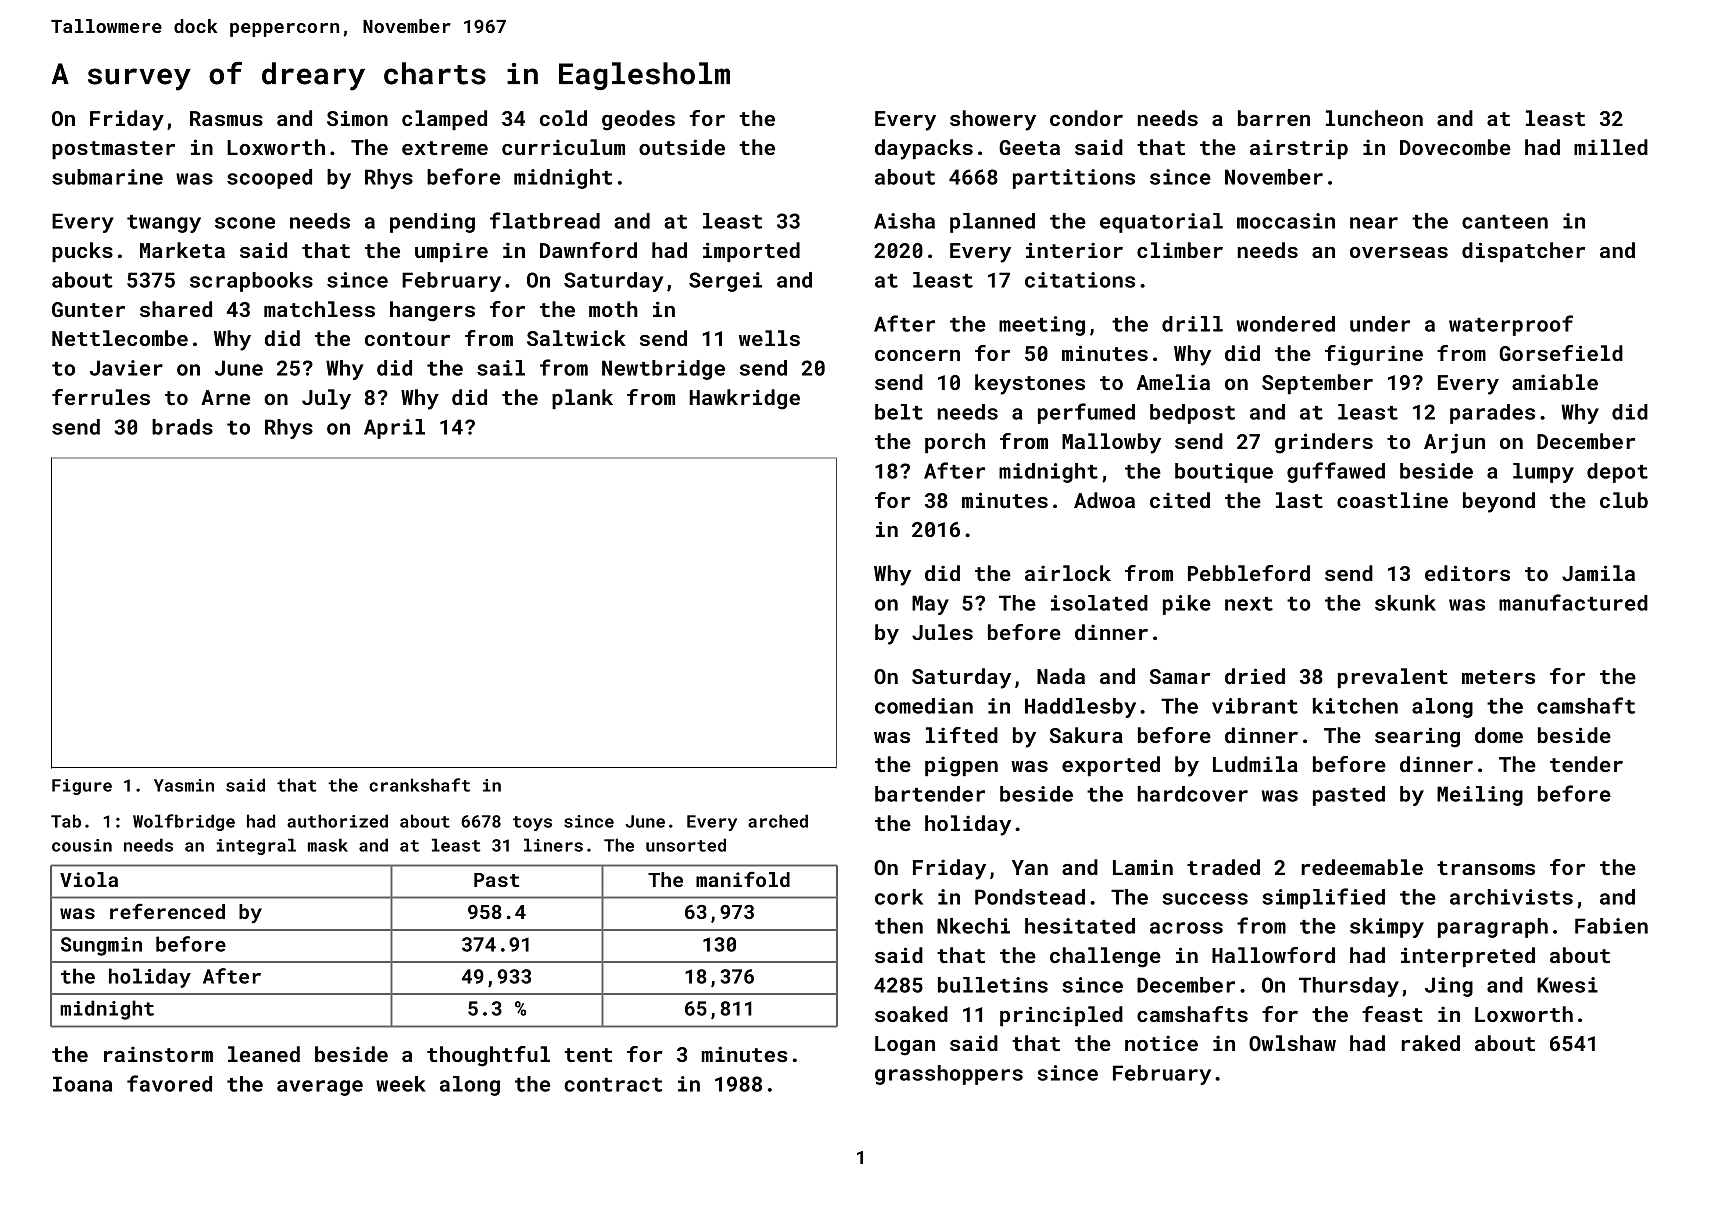  Describe the element at coordinates (182, 427) in the screenshot. I see `brads` at that location.
